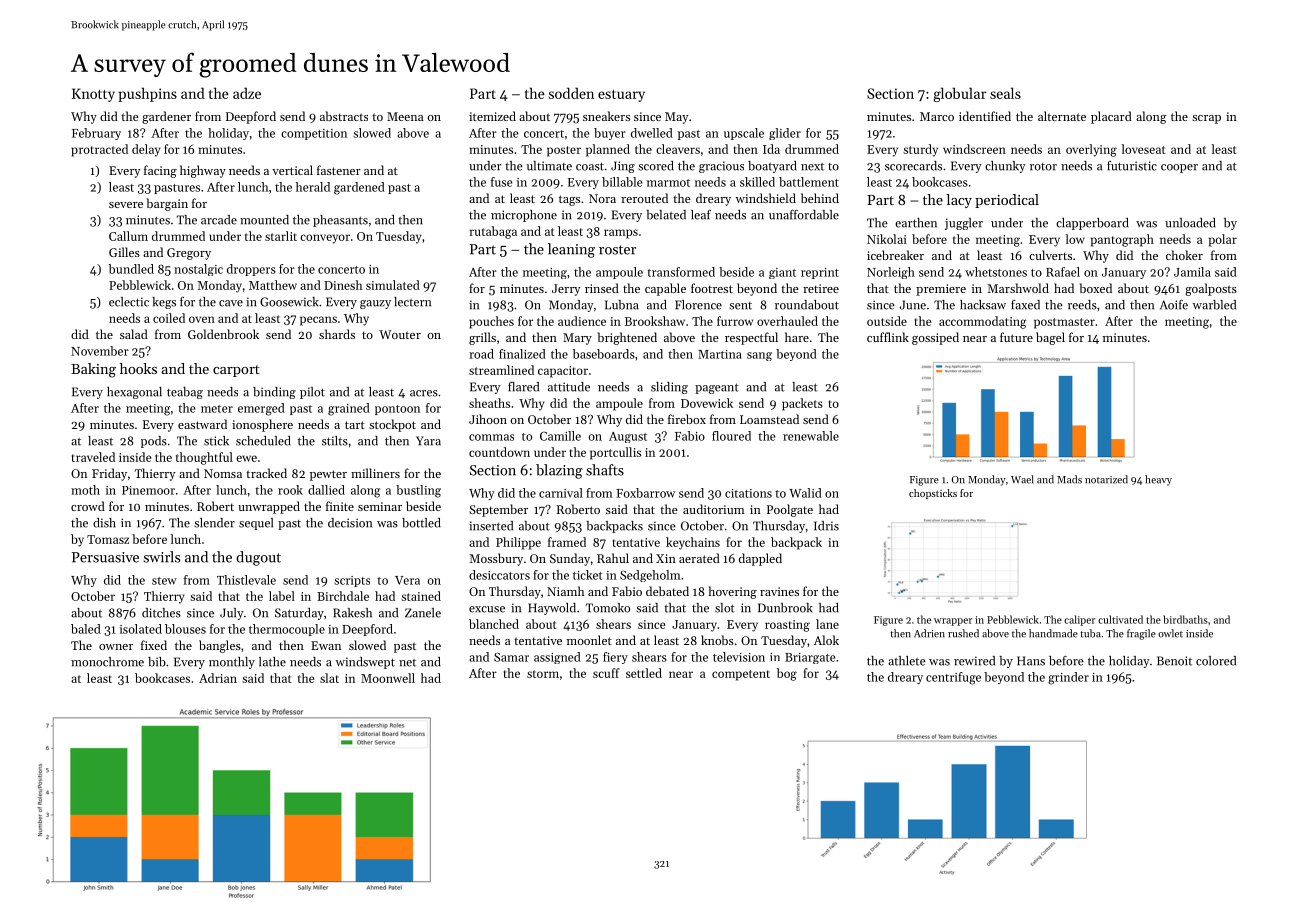 The height and width of the document is (924, 1308). I want to click on juggler, so click(964, 224).
